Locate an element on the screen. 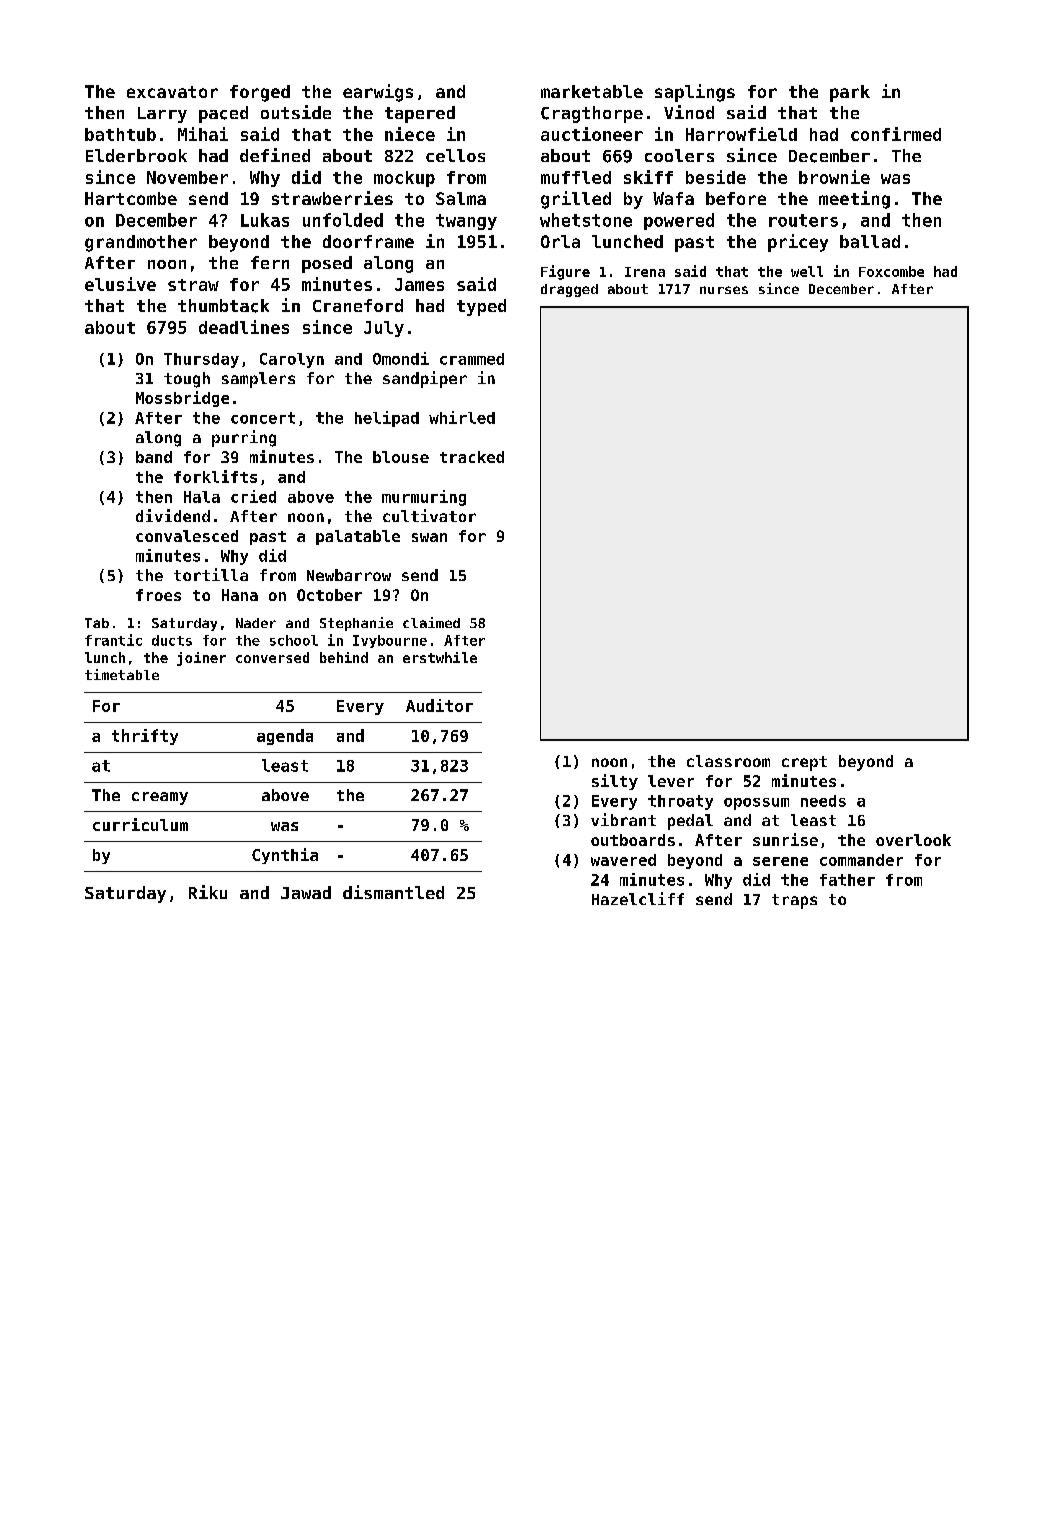 Image resolution: width=1053 pixels, height=1525 pixels. claimed is located at coordinates (431, 622).
